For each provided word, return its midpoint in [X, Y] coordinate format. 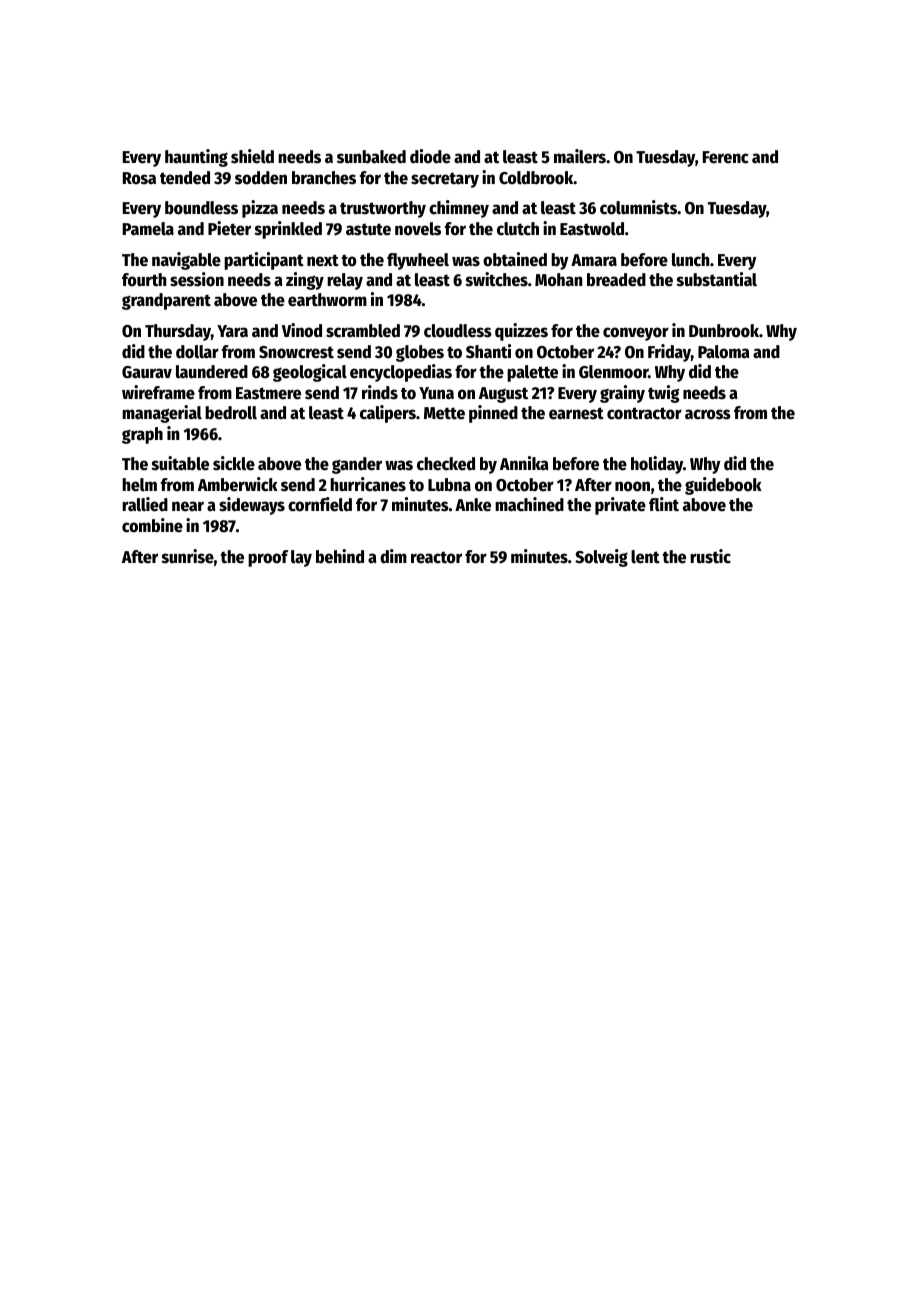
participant [264, 261]
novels [418, 229]
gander [357, 465]
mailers [580, 156]
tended [185, 178]
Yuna [436, 393]
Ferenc [726, 157]
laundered [212, 372]
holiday [657, 465]
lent [645, 557]
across [708, 414]
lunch [691, 260]
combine [152, 525]
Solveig [601, 558]
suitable [180, 463]
